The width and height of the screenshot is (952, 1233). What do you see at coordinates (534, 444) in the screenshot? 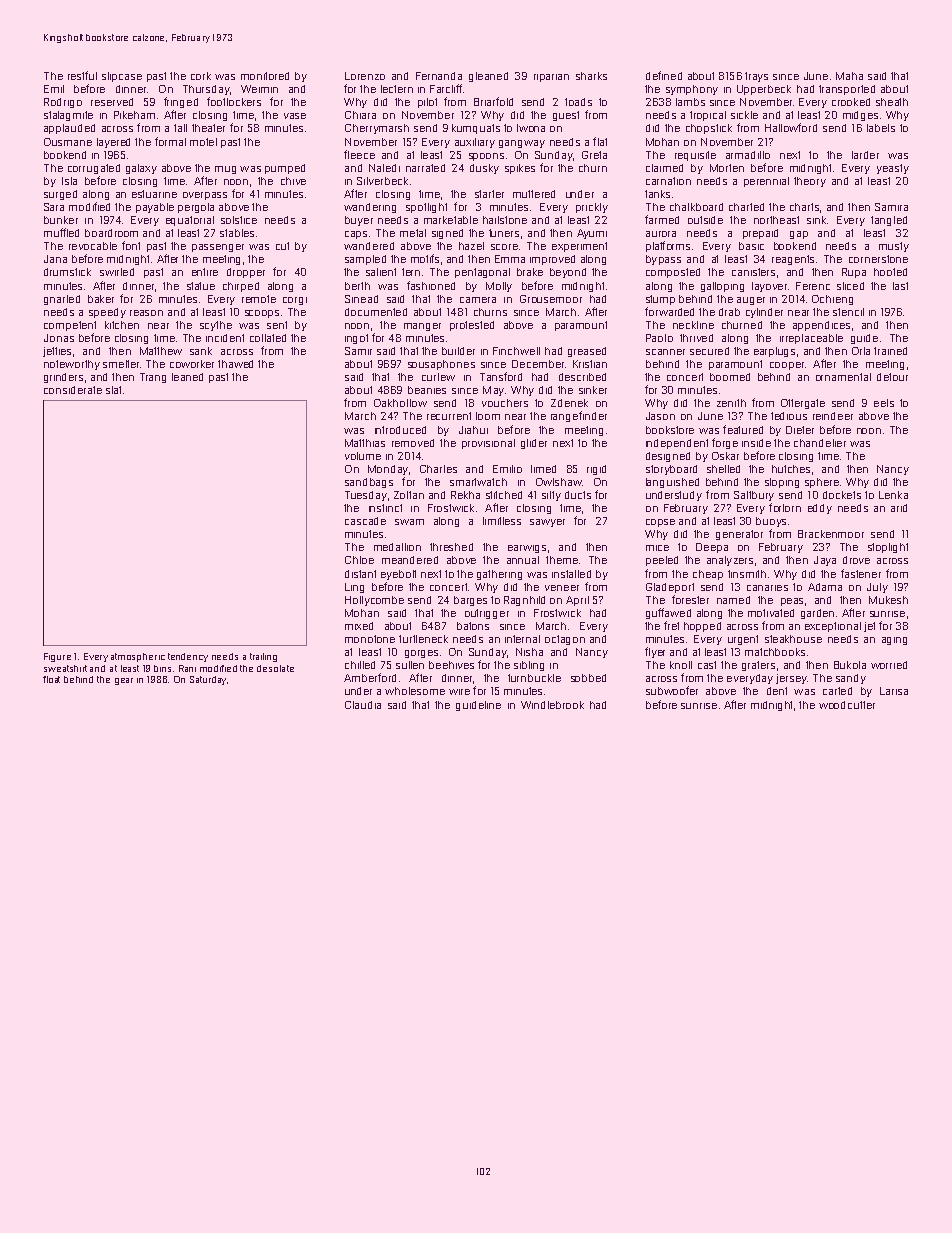
I see `glider` at bounding box center [534, 444].
